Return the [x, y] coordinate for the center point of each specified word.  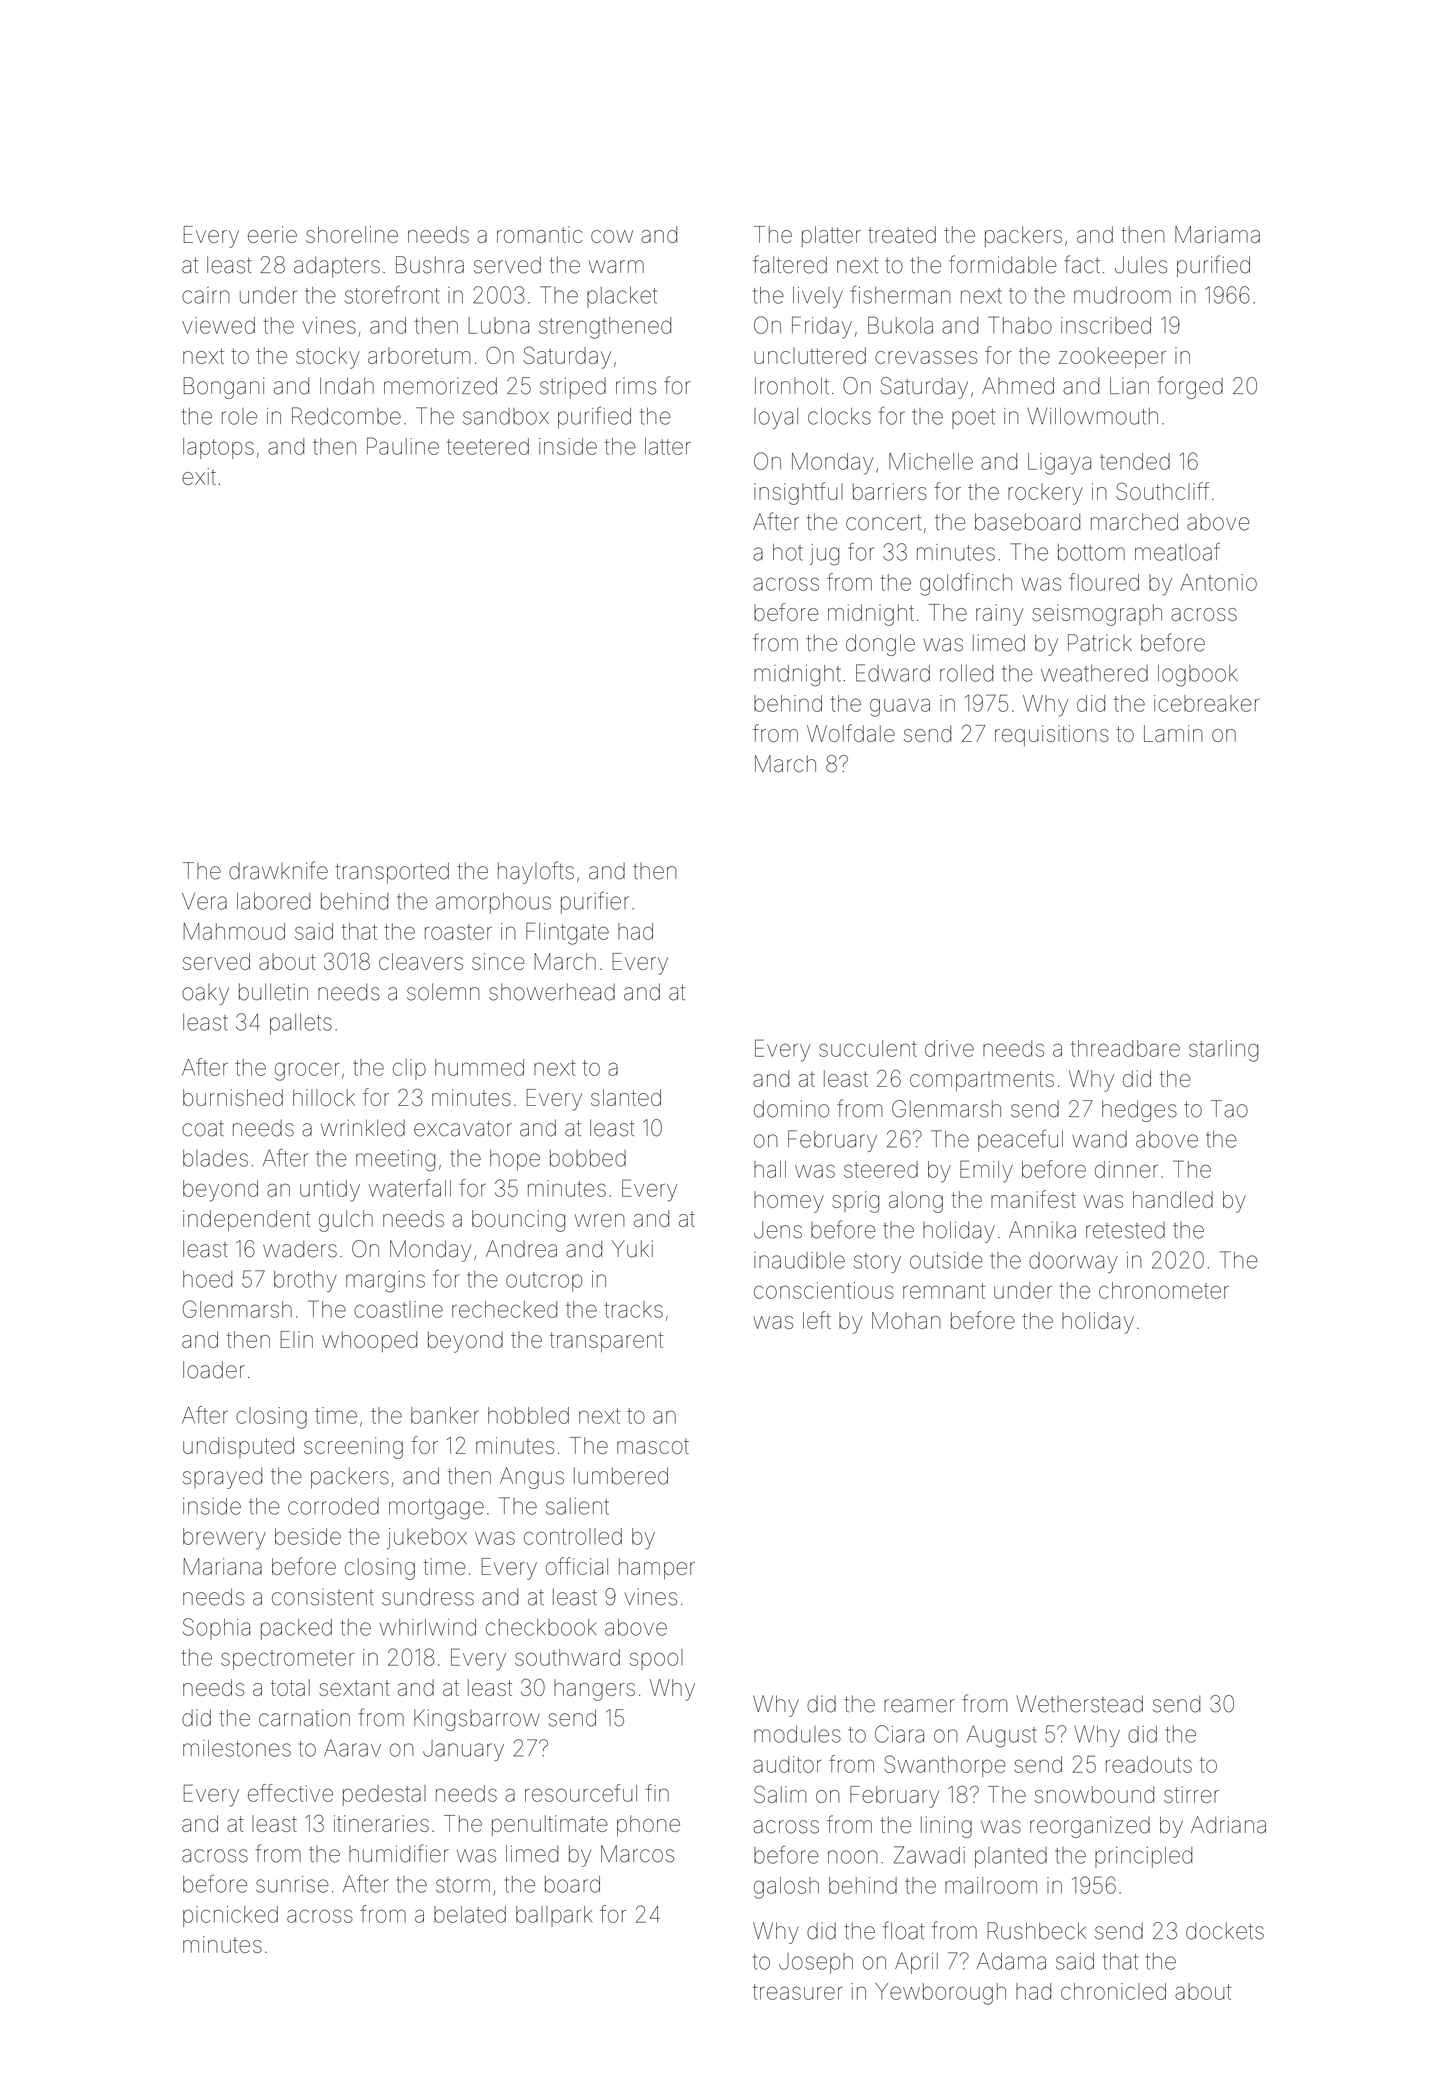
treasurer [798, 1992]
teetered [488, 446]
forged [1190, 387]
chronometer [1164, 1290]
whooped [369, 1341]
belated [470, 1914]
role [239, 416]
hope [515, 1160]
